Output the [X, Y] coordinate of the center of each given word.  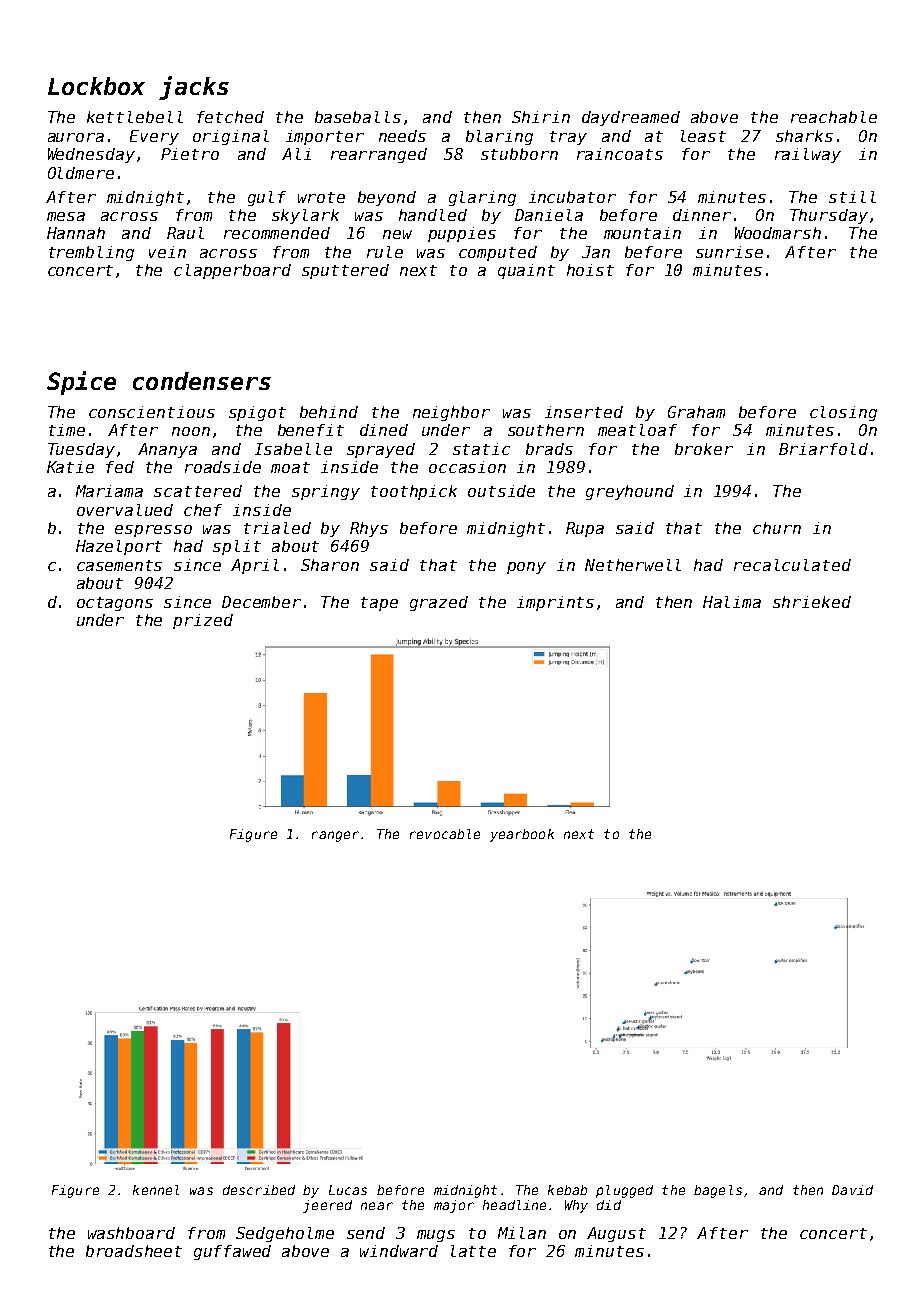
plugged [624, 1191]
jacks [194, 88]
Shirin [541, 117]
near [377, 1206]
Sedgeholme [285, 1234]
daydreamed [631, 118]
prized [203, 621]
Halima [732, 602]
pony [526, 568]
